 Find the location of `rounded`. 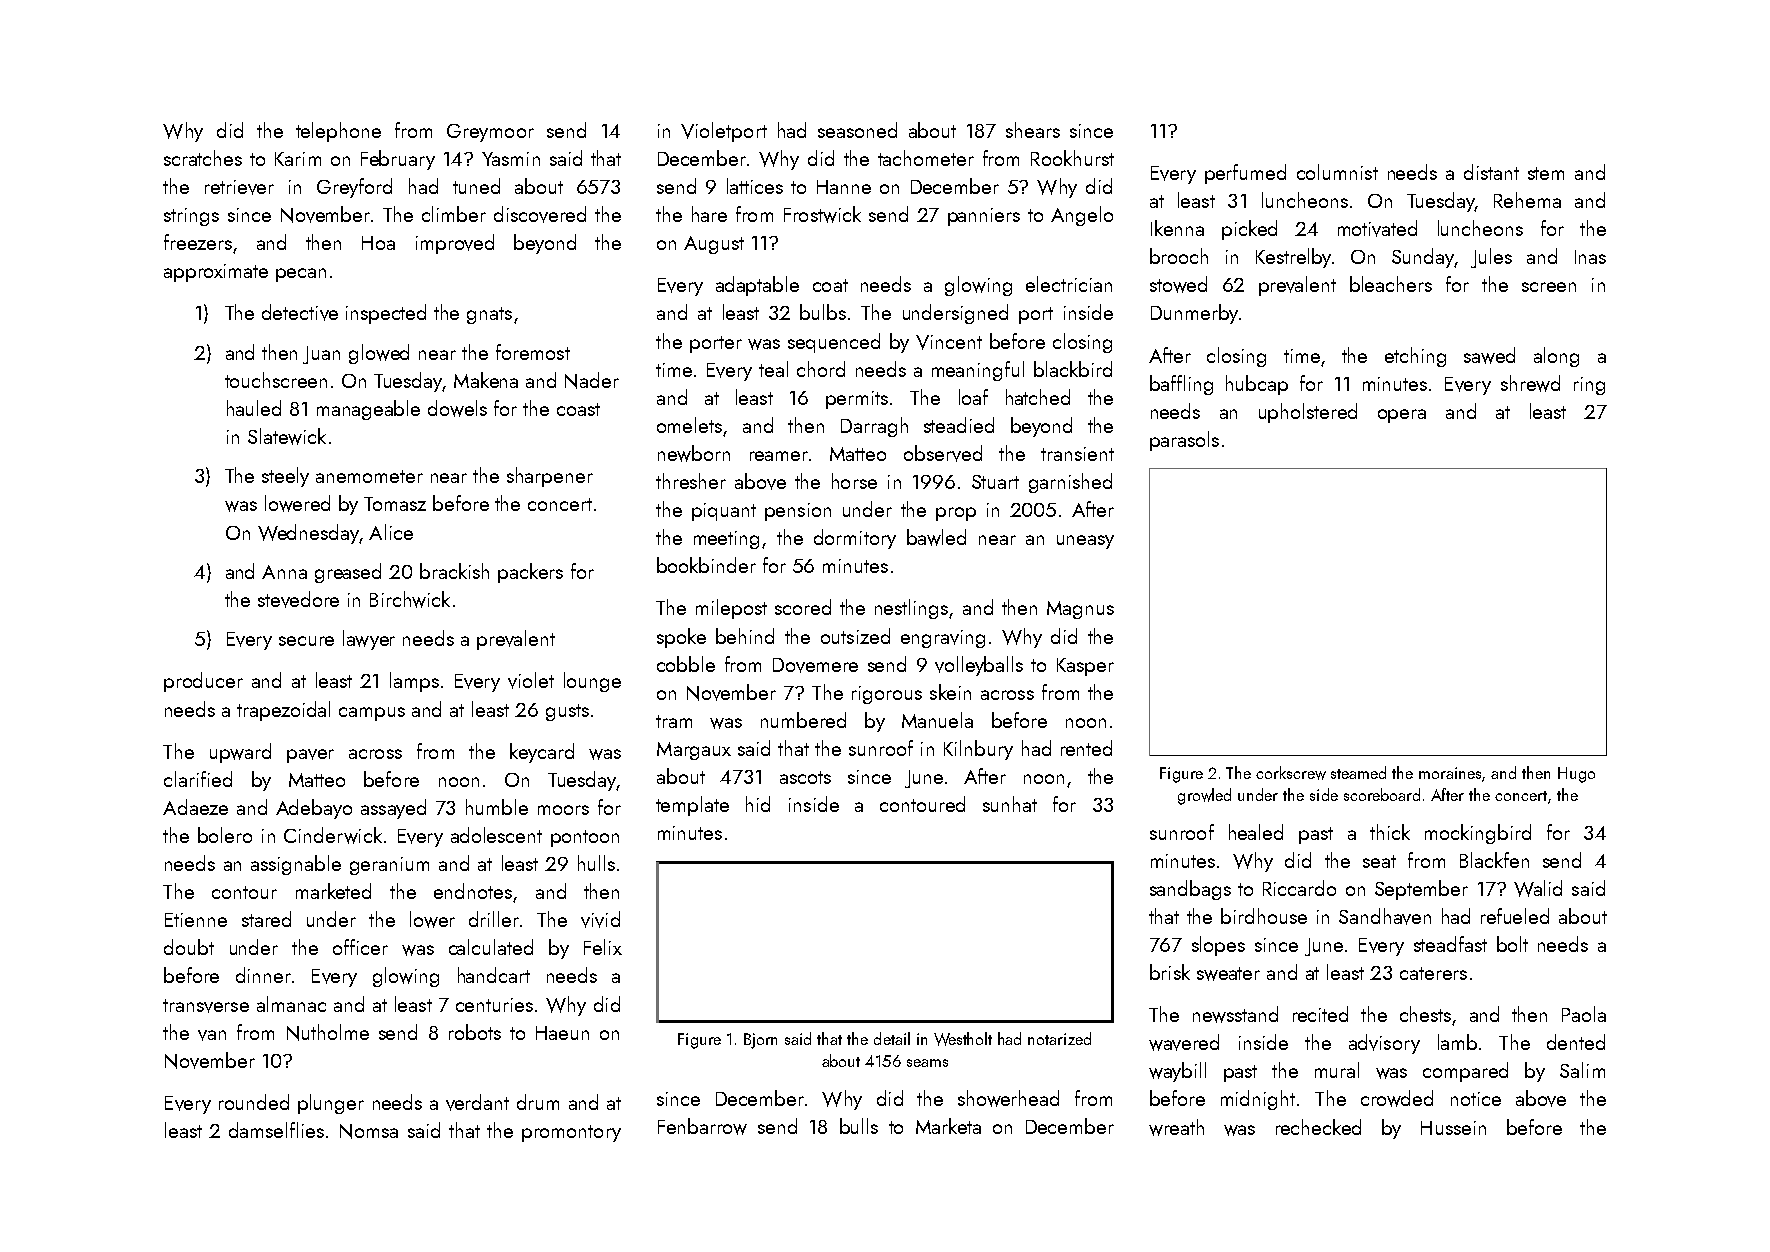

rounded is located at coordinates (254, 1102).
